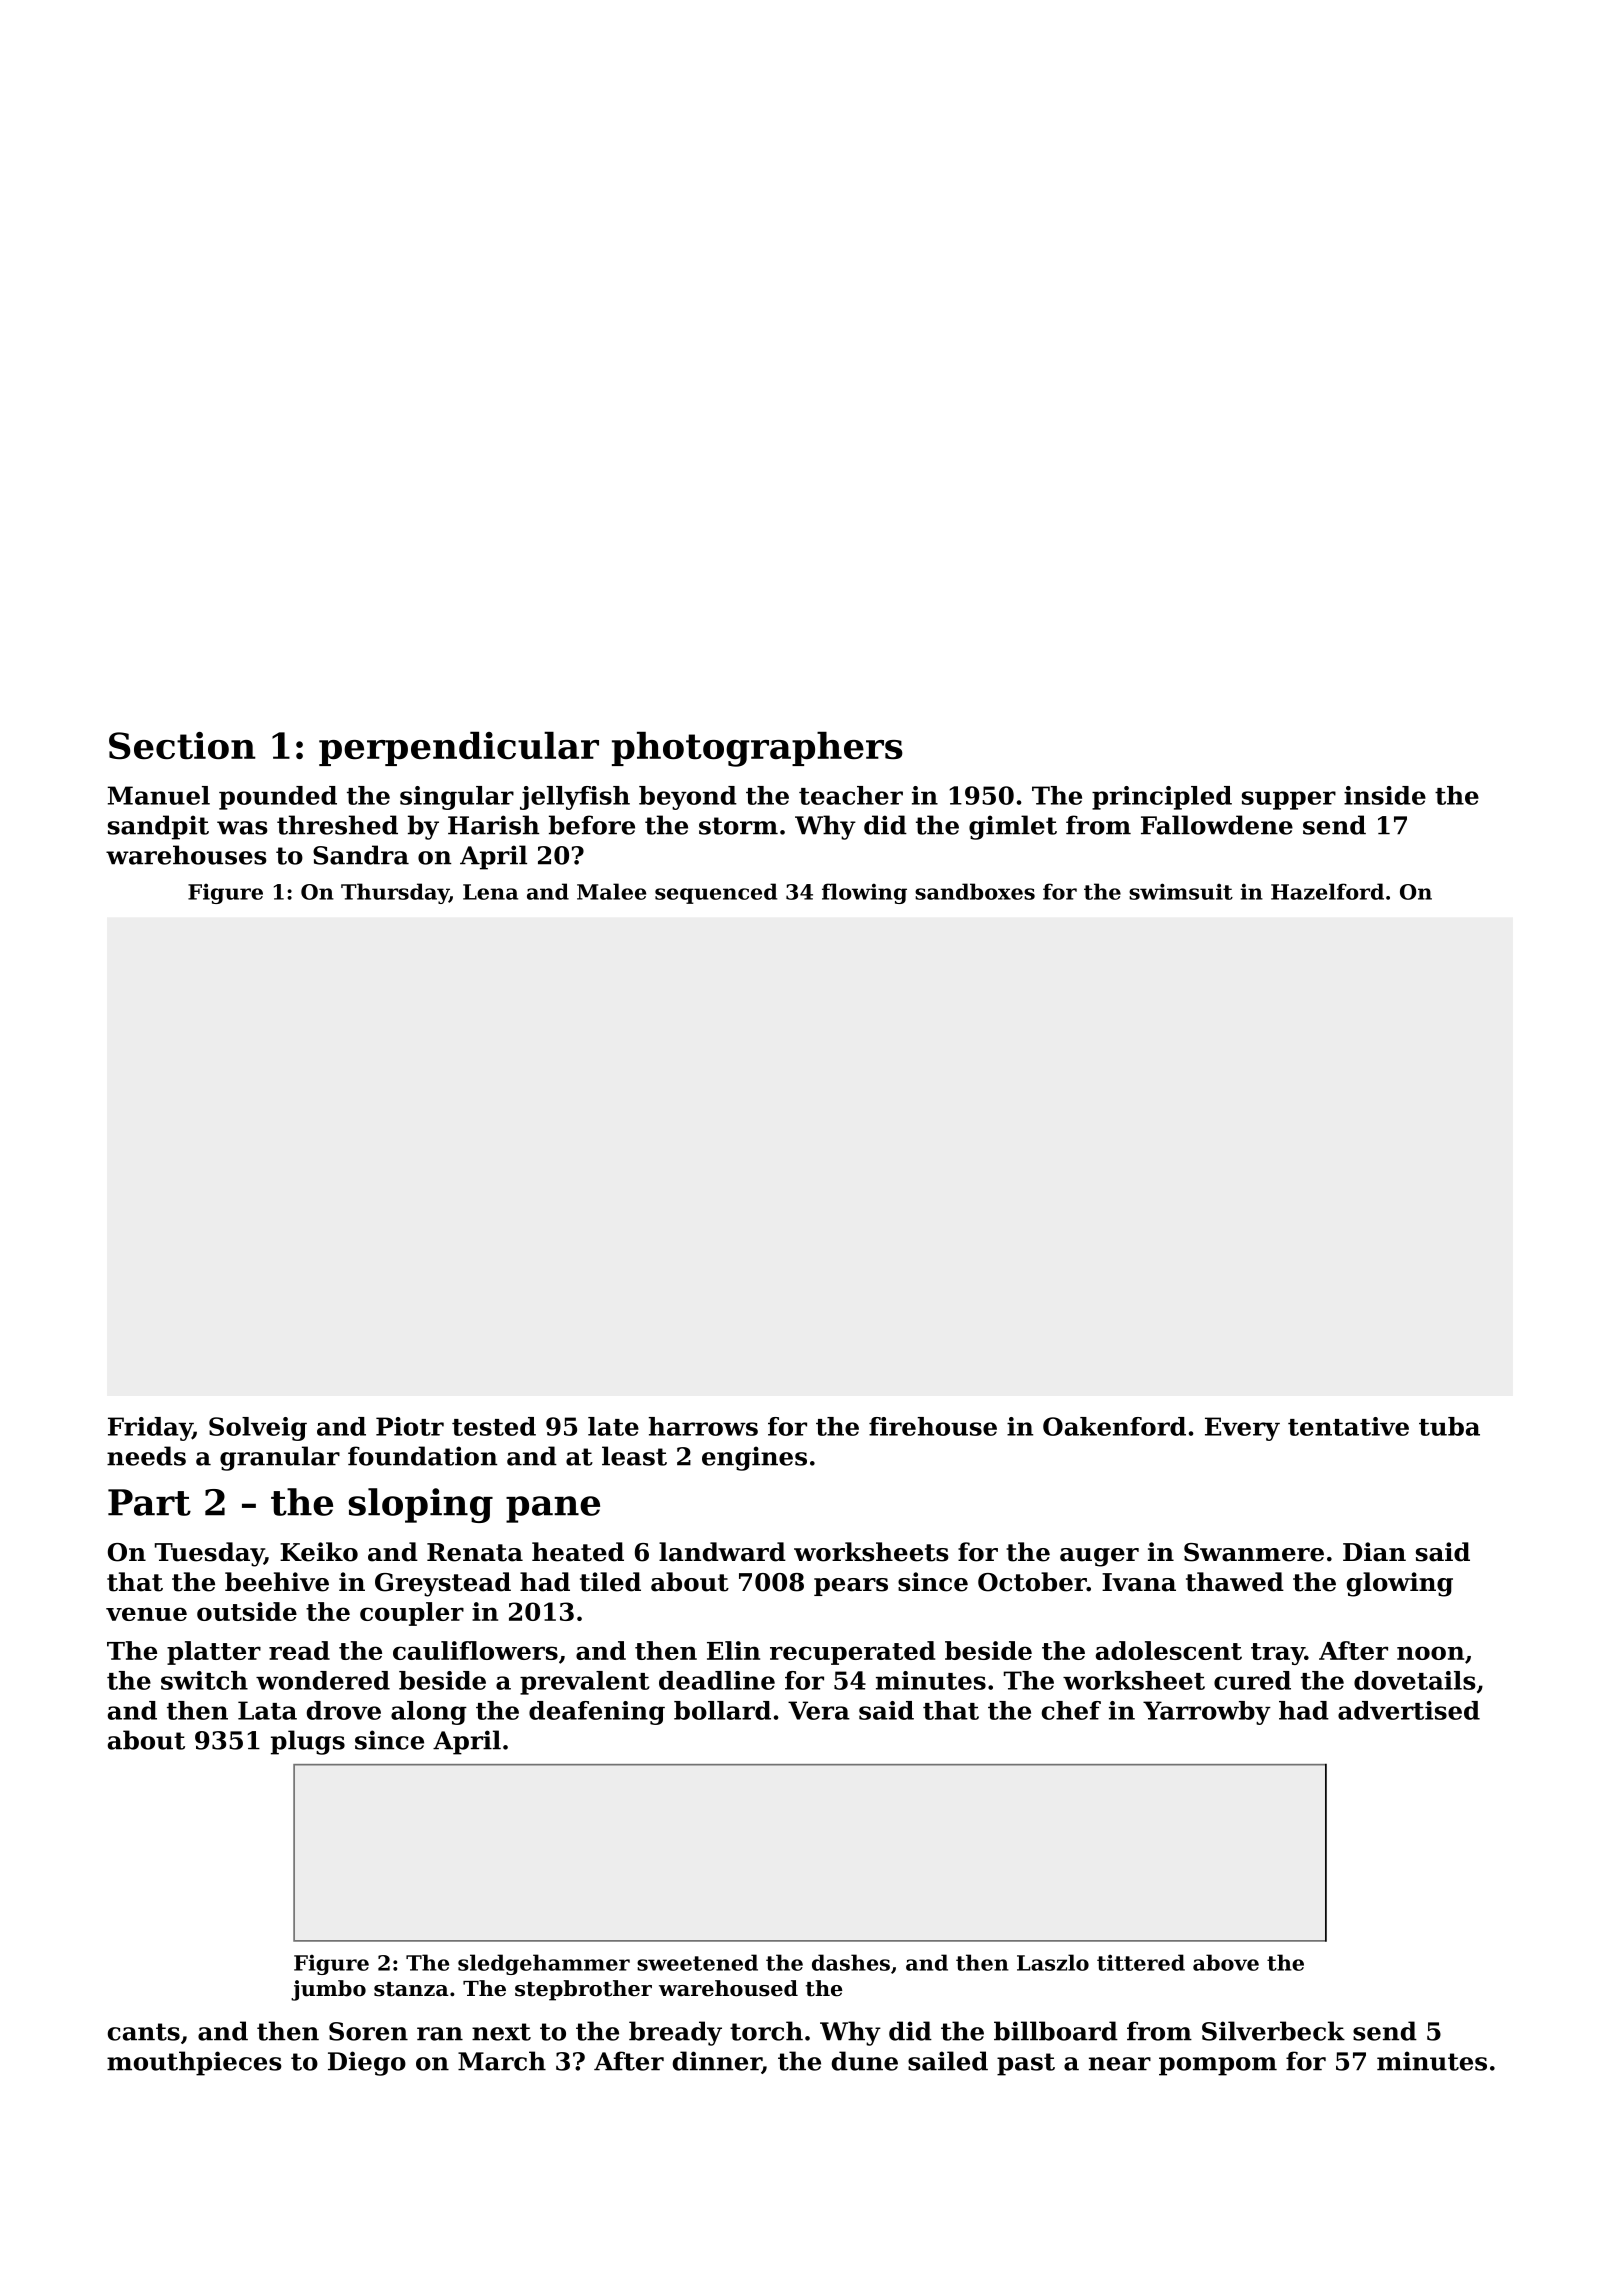  Describe the element at coordinates (308, 1742) in the screenshot. I see `plugs` at that location.
